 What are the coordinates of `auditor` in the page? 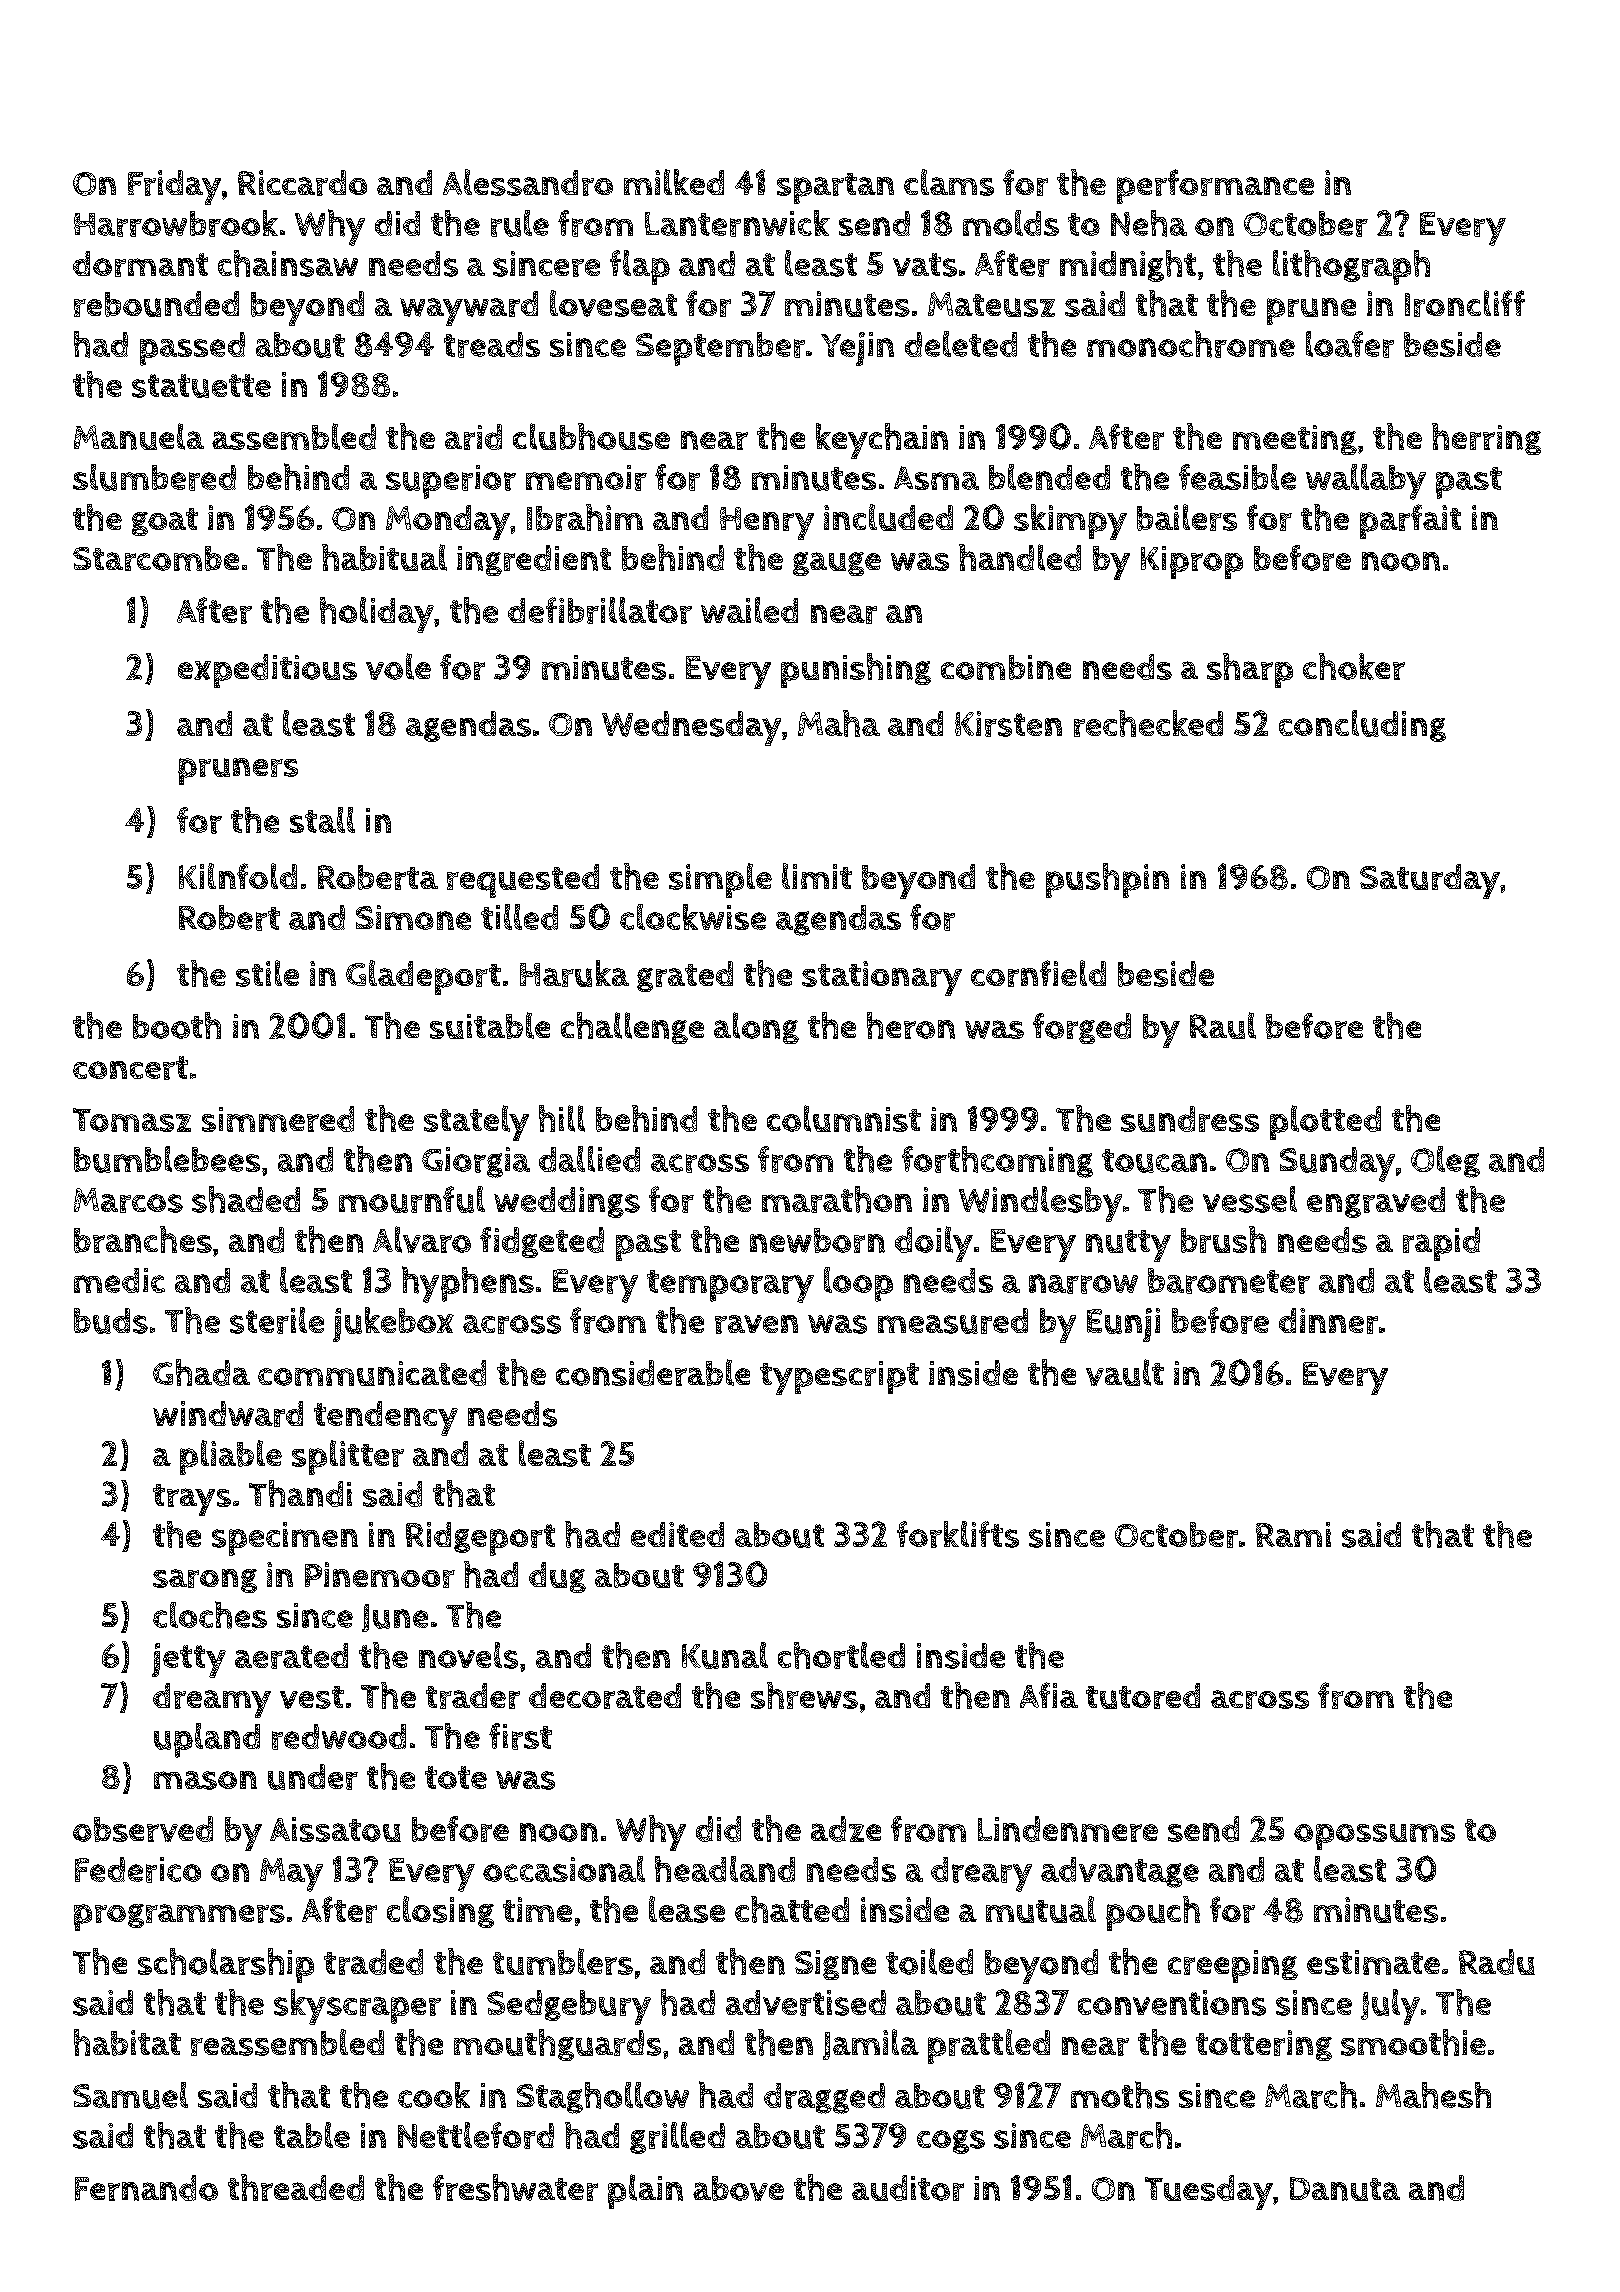 It's located at (908, 2188).
